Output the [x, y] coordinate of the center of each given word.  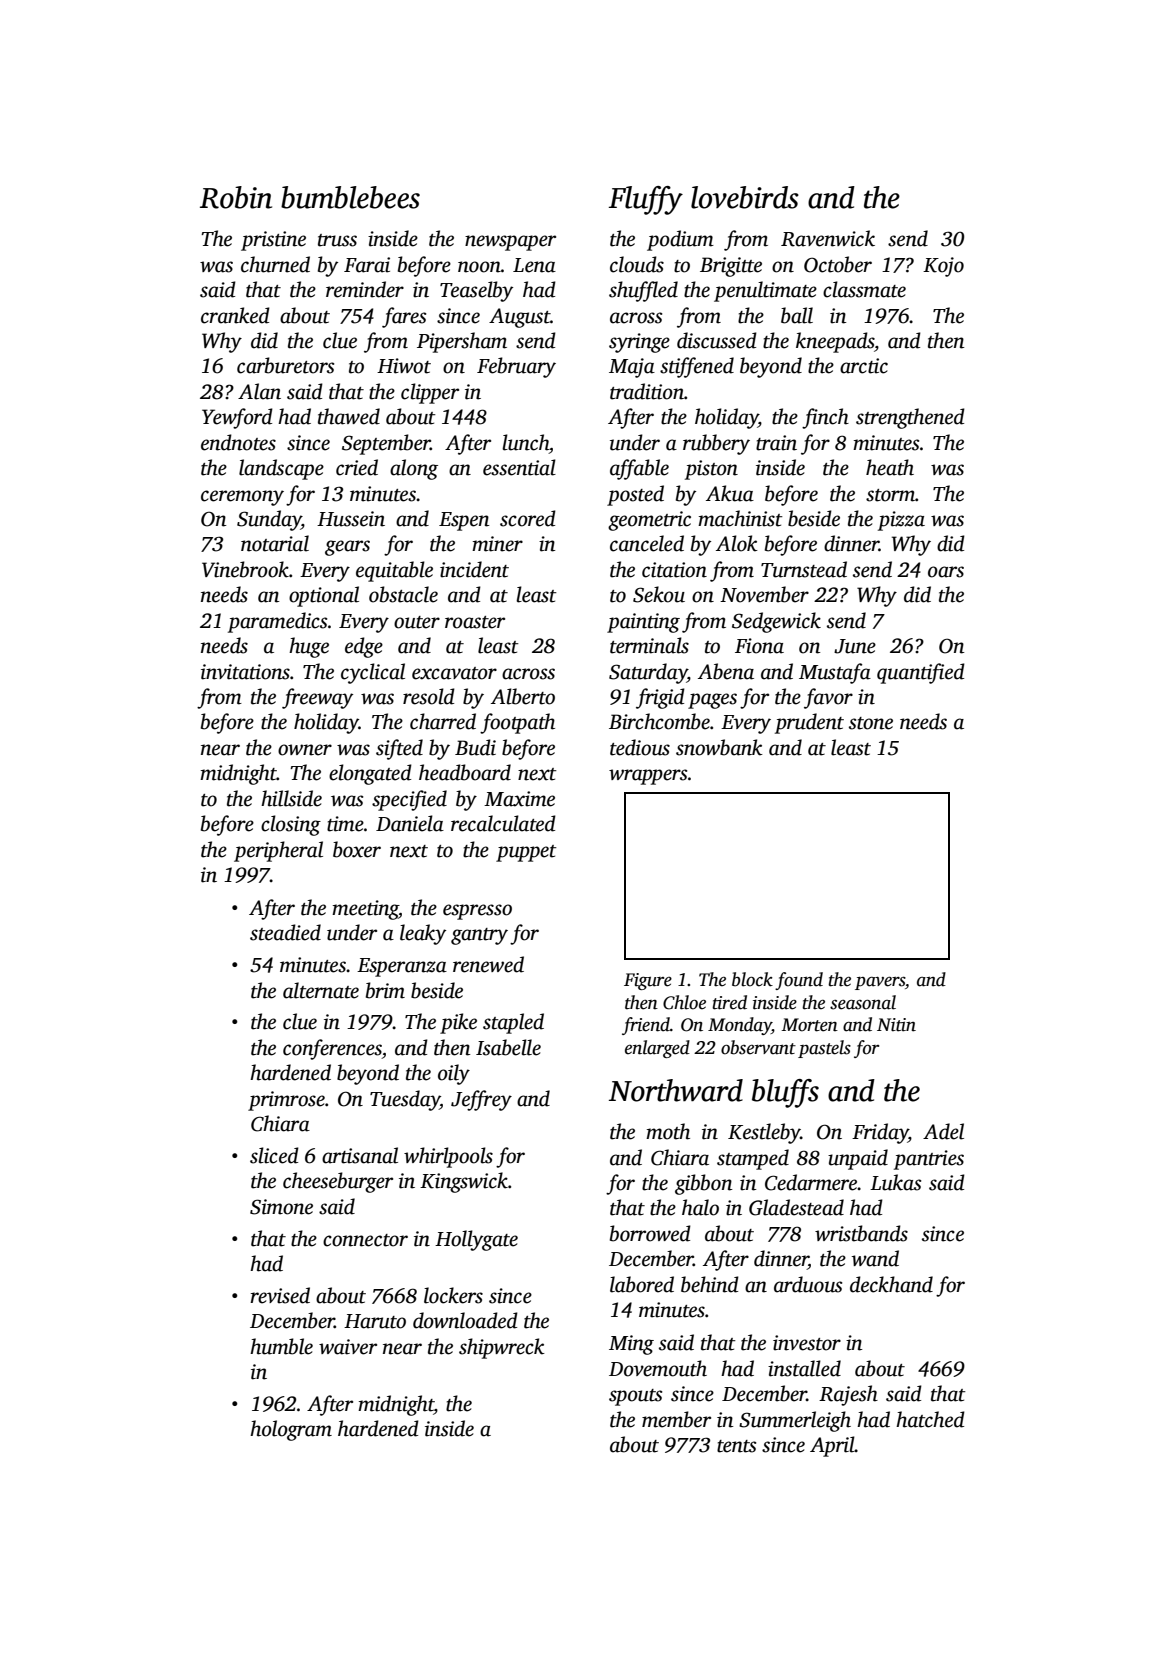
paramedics [277, 622]
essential [519, 467]
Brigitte [731, 267]
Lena [534, 265]
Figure [648, 981]
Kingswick [464, 1182]
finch [825, 418]
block [752, 979]
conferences [332, 1049]
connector [365, 1240]
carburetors [285, 365]
